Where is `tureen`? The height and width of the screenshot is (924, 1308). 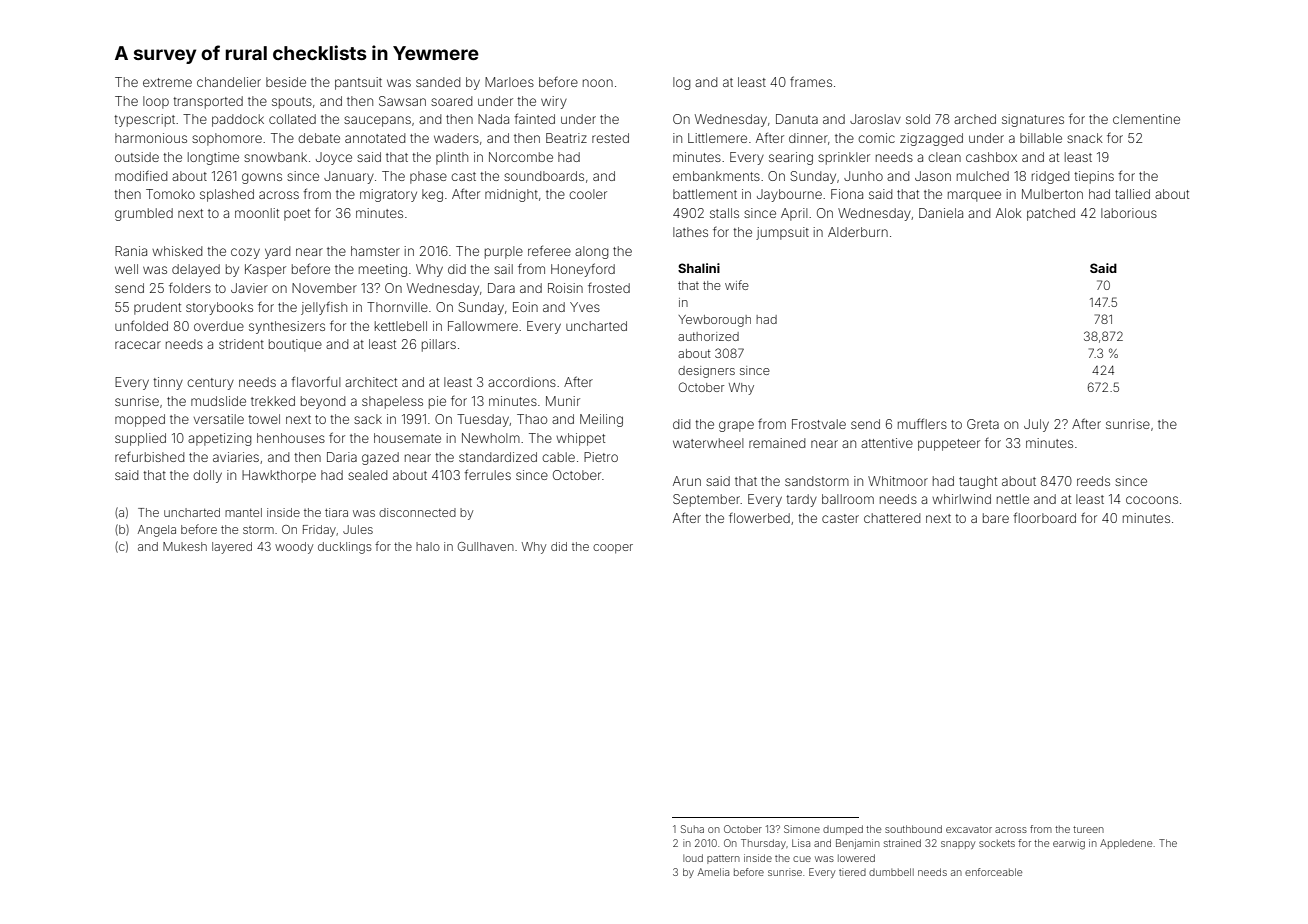 tureen is located at coordinates (1088, 829).
